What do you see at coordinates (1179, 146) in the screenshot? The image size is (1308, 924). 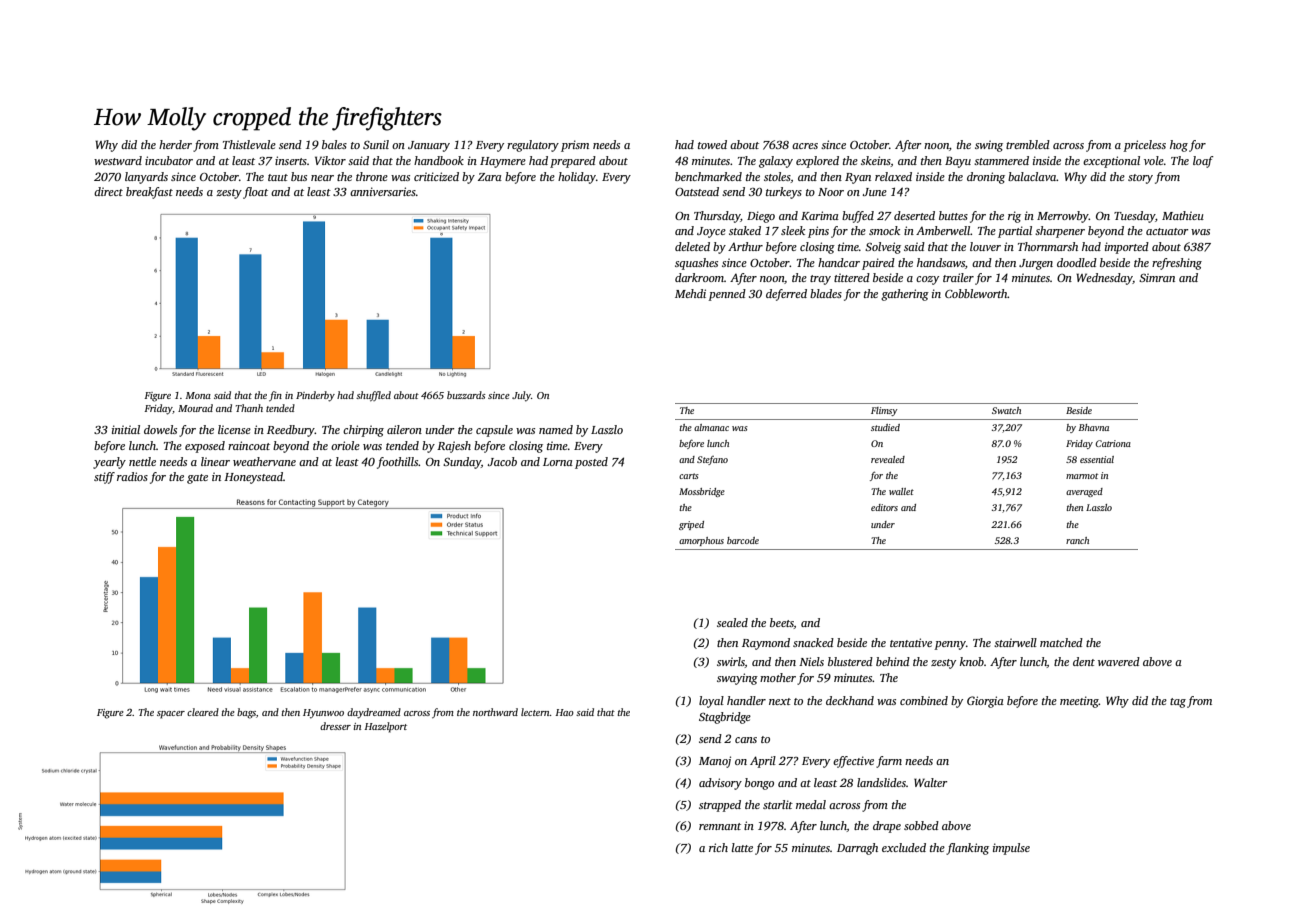 I see `hog` at bounding box center [1179, 146].
